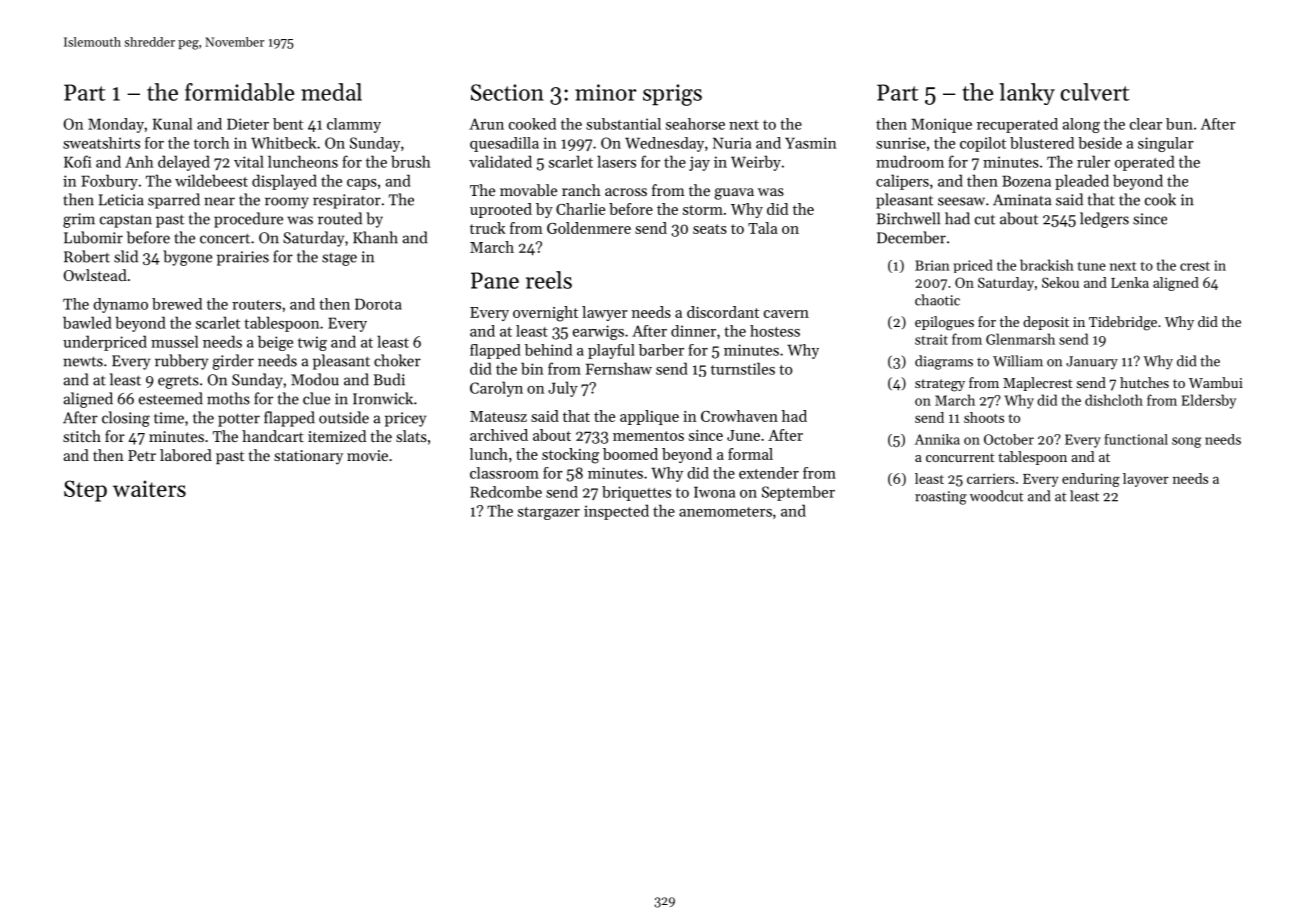 The height and width of the screenshot is (924, 1308). What do you see at coordinates (997, 496) in the screenshot?
I see `woodcut` at bounding box center [997, 496].
